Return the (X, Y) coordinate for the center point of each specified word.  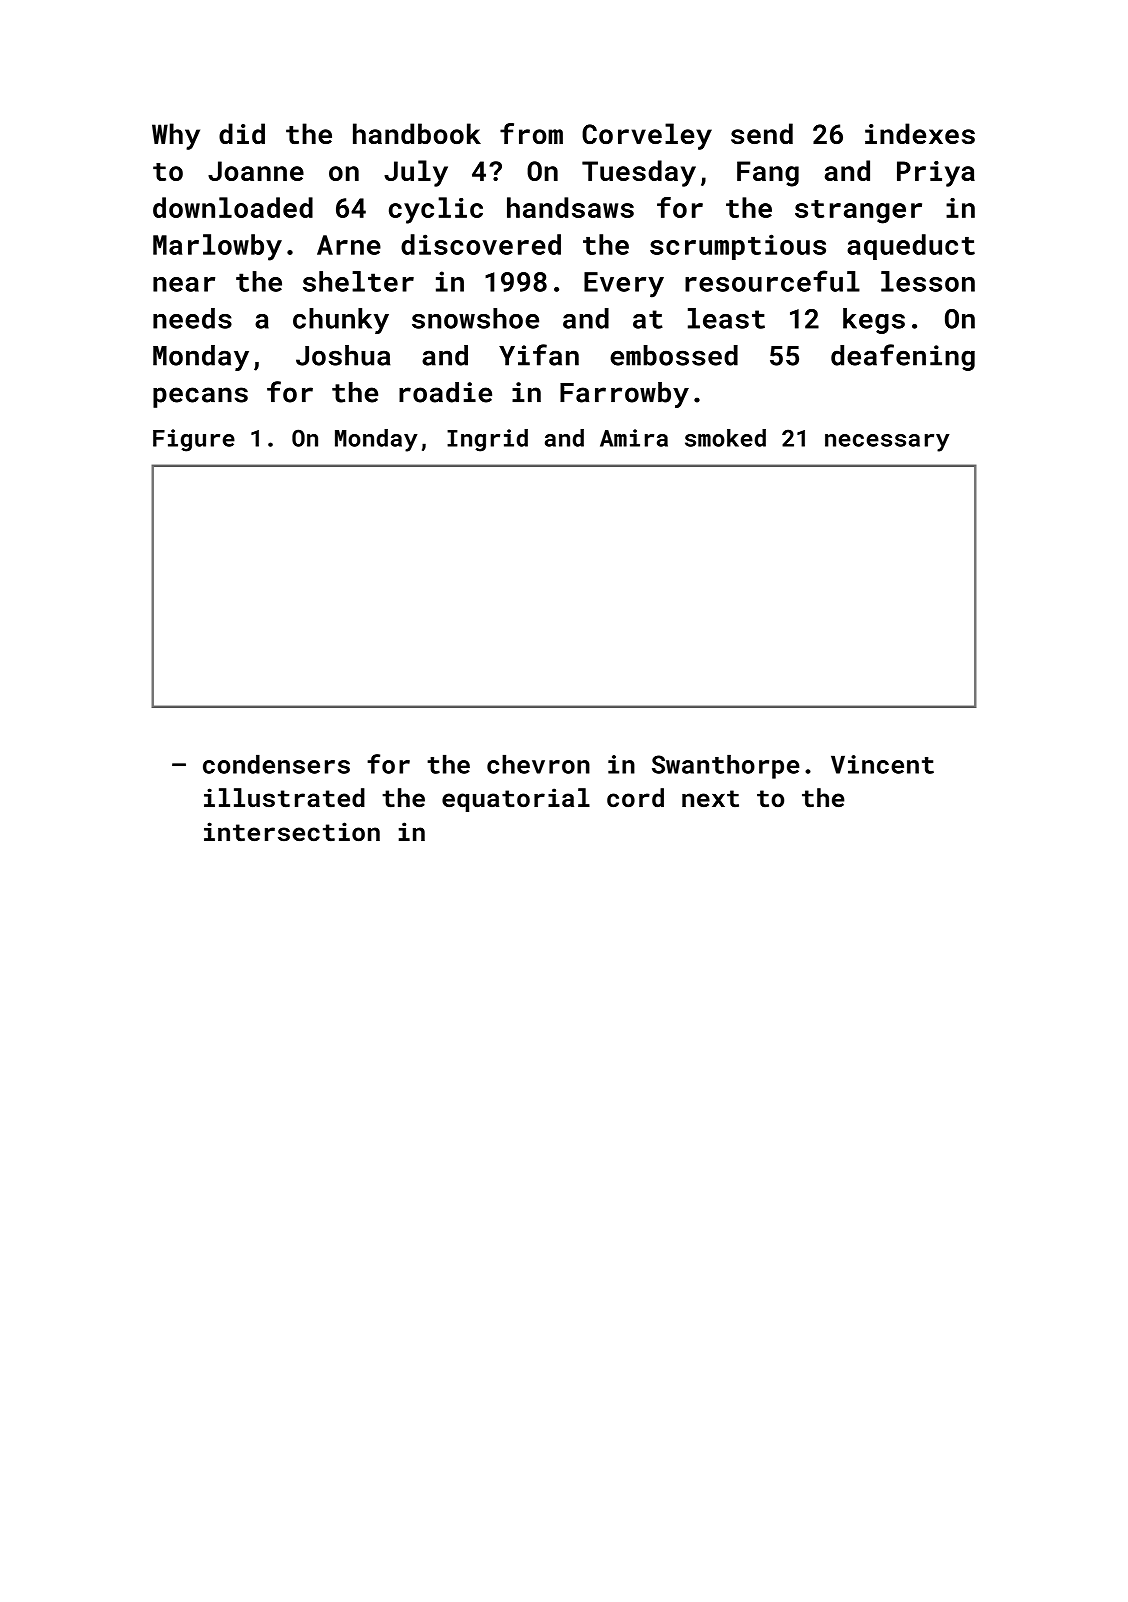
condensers (276, 764)
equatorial (516, 800)
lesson (928, 281)
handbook (417, 133)
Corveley (647, 136)
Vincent (882, 764)
